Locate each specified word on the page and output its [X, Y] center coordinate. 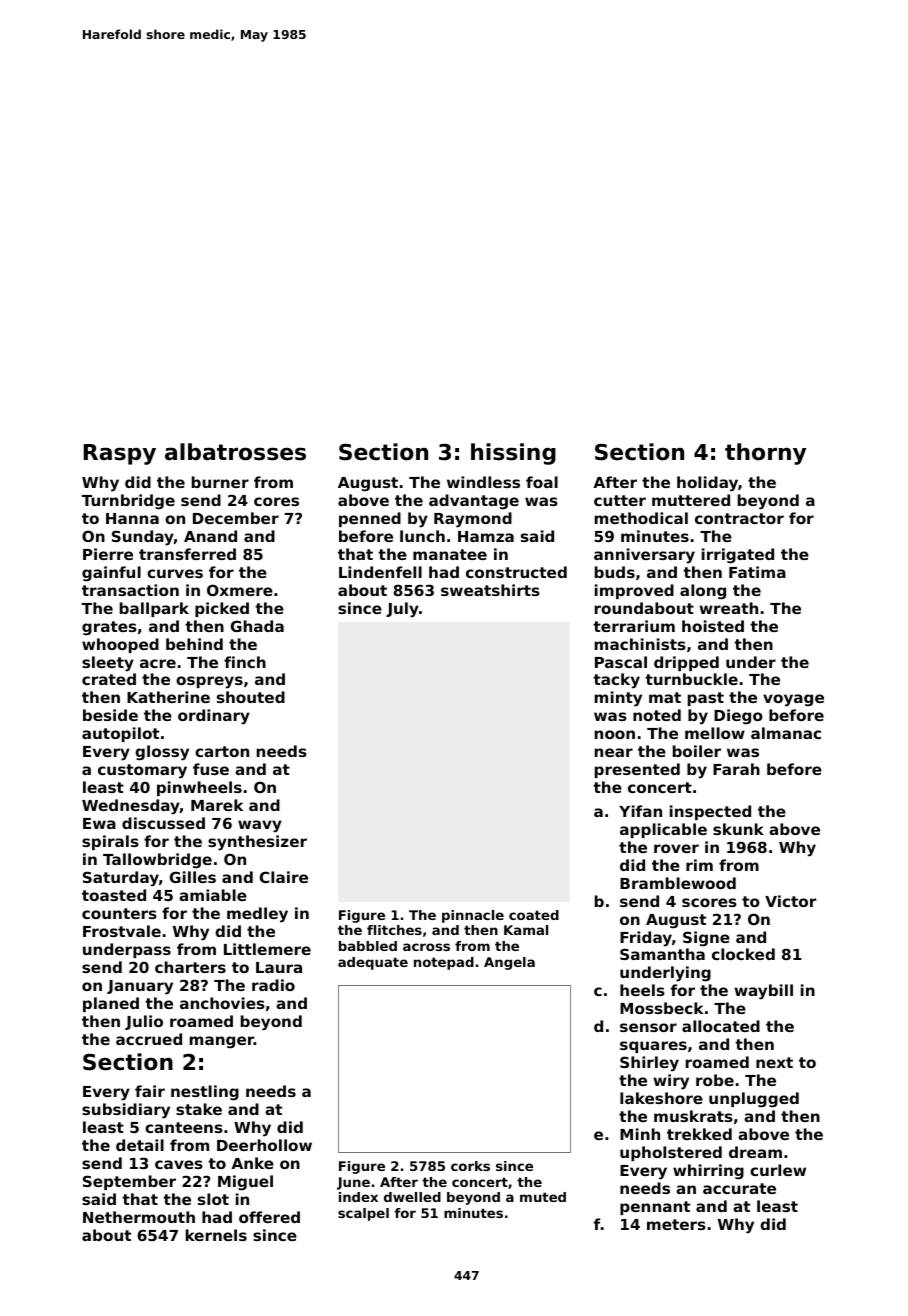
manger [222, 1042]
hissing [513, 454]
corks [470, 1166]
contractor [739, 518]
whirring [708, 1172]
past [706, 699]
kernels [216, 1235]
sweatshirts [490, 590]
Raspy [120, 454]
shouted [251, 697]
